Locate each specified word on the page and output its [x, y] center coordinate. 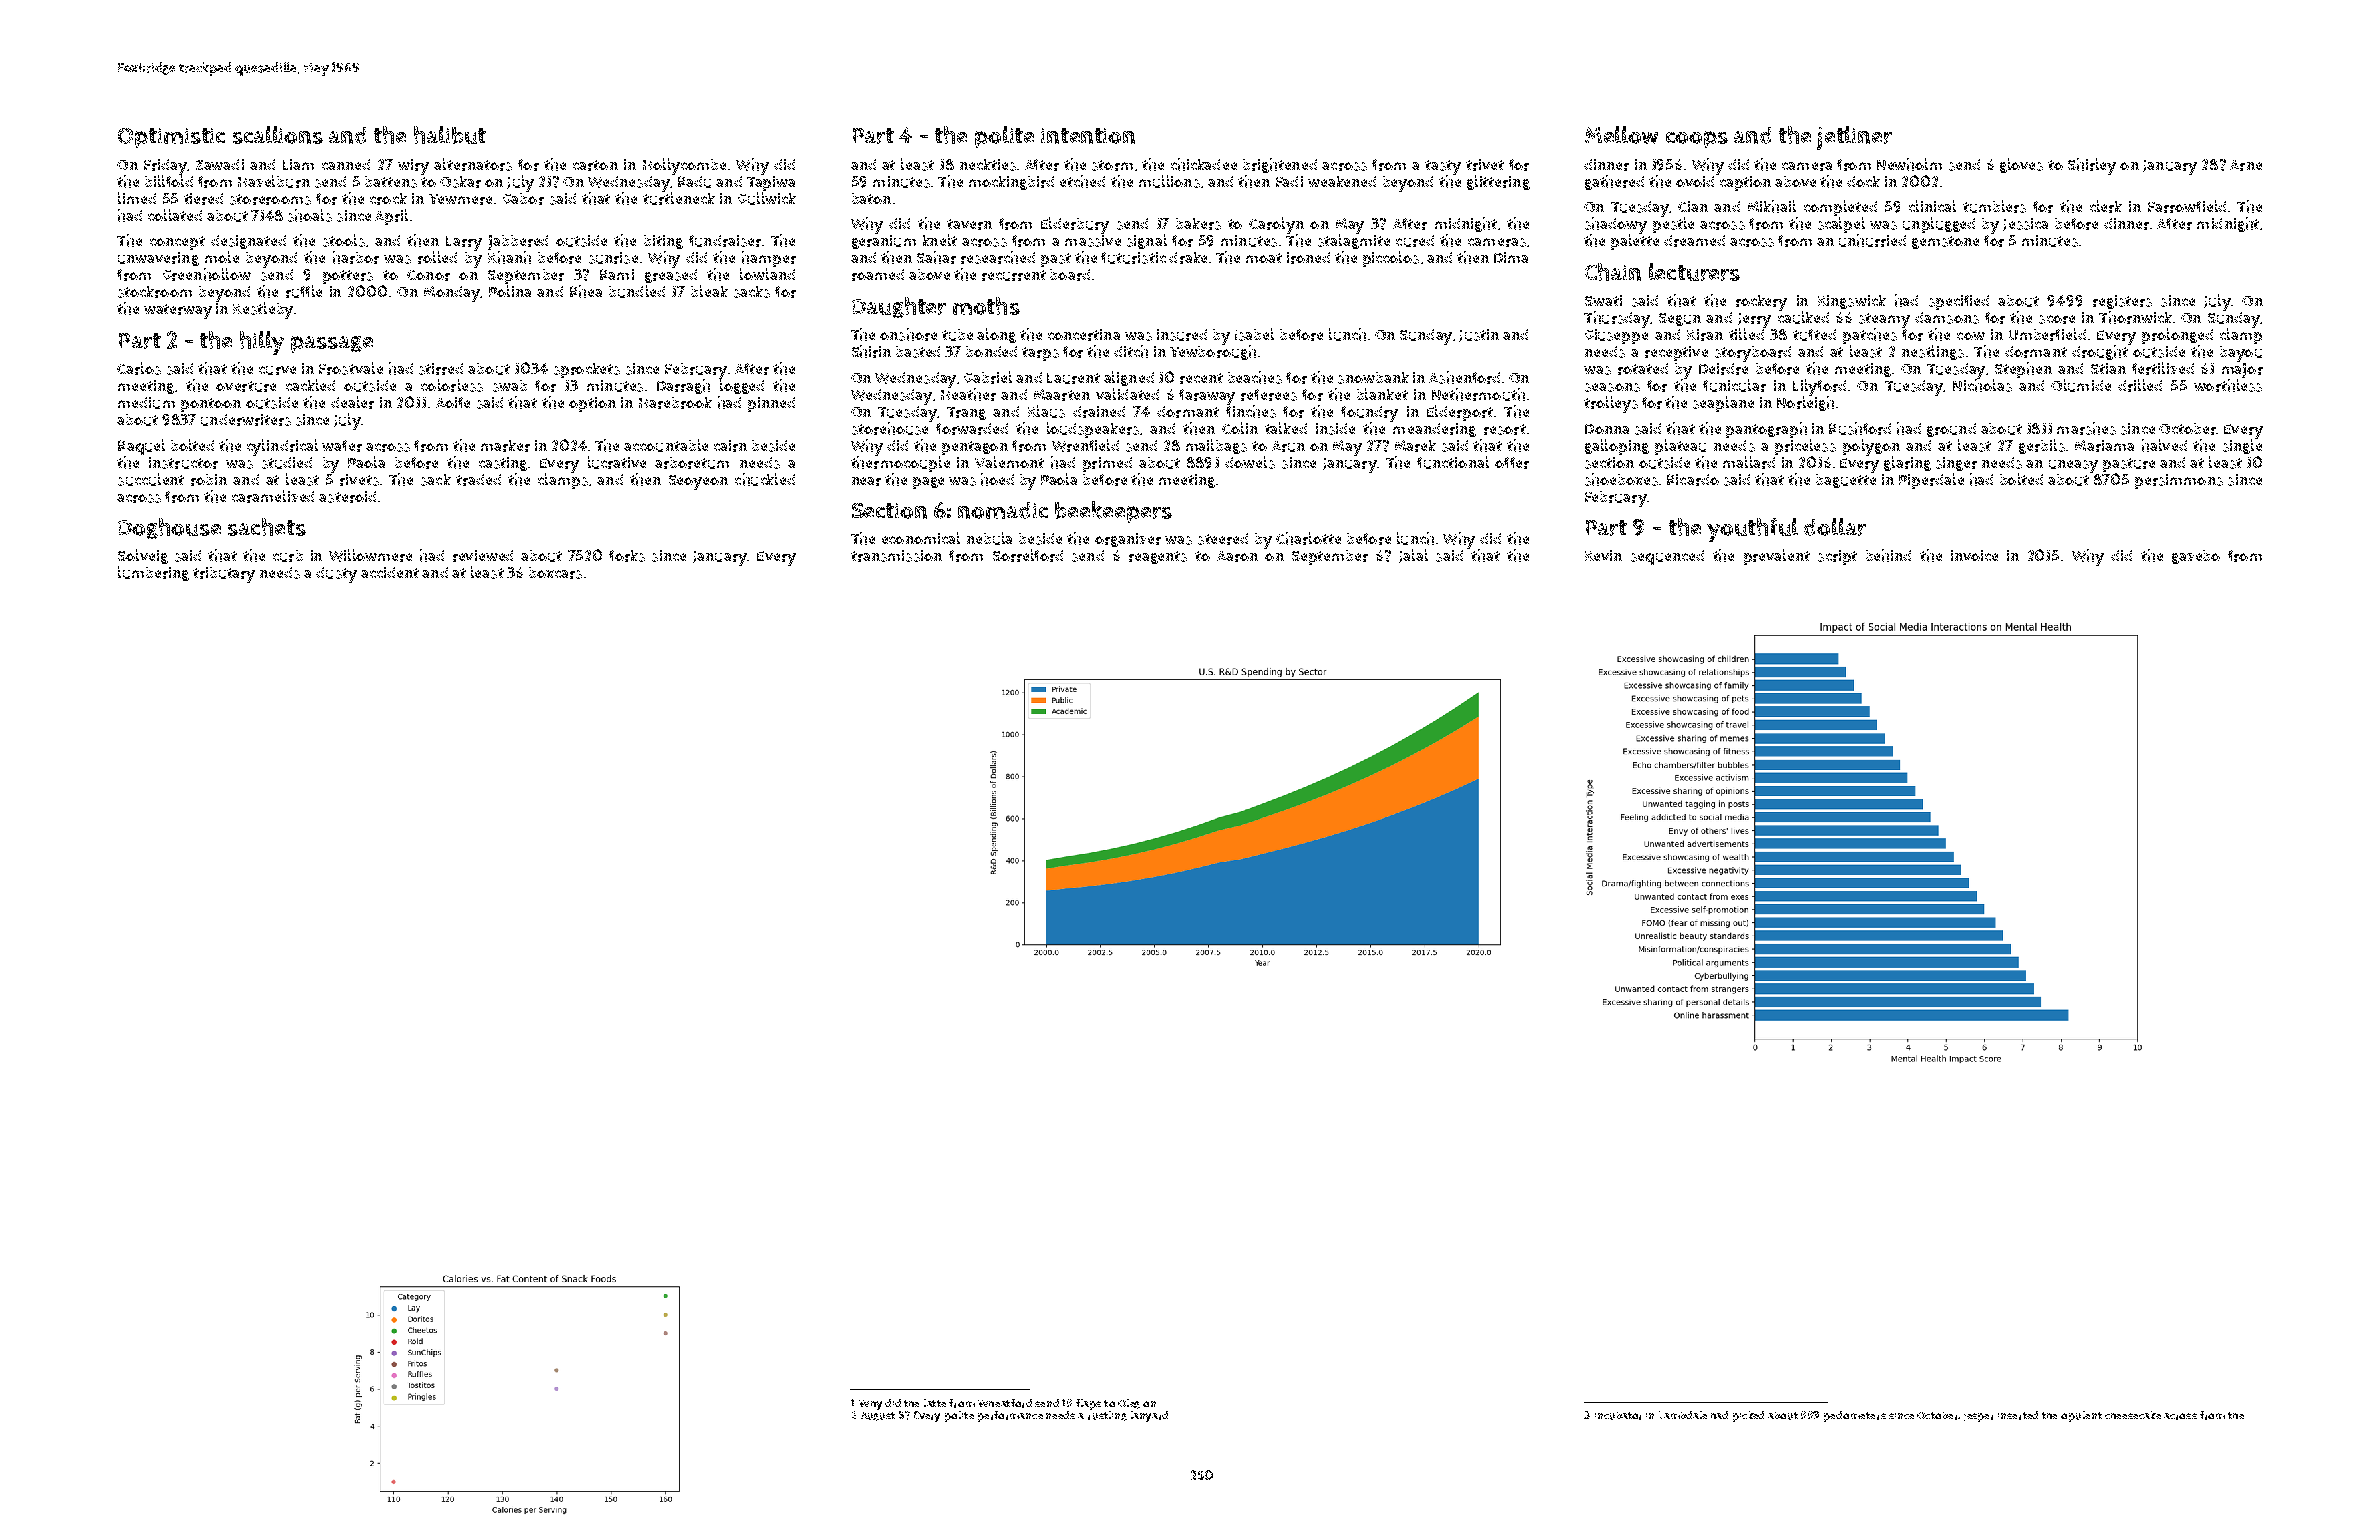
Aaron [1237, 556]
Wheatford [1005, 1403]
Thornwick [2135, 317]
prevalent [1777, 557]
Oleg [1129, 1404]
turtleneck [679, 198]
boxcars [555, 573]
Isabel [1254, 334]
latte [935, 1403]
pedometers [1855, 1416]
